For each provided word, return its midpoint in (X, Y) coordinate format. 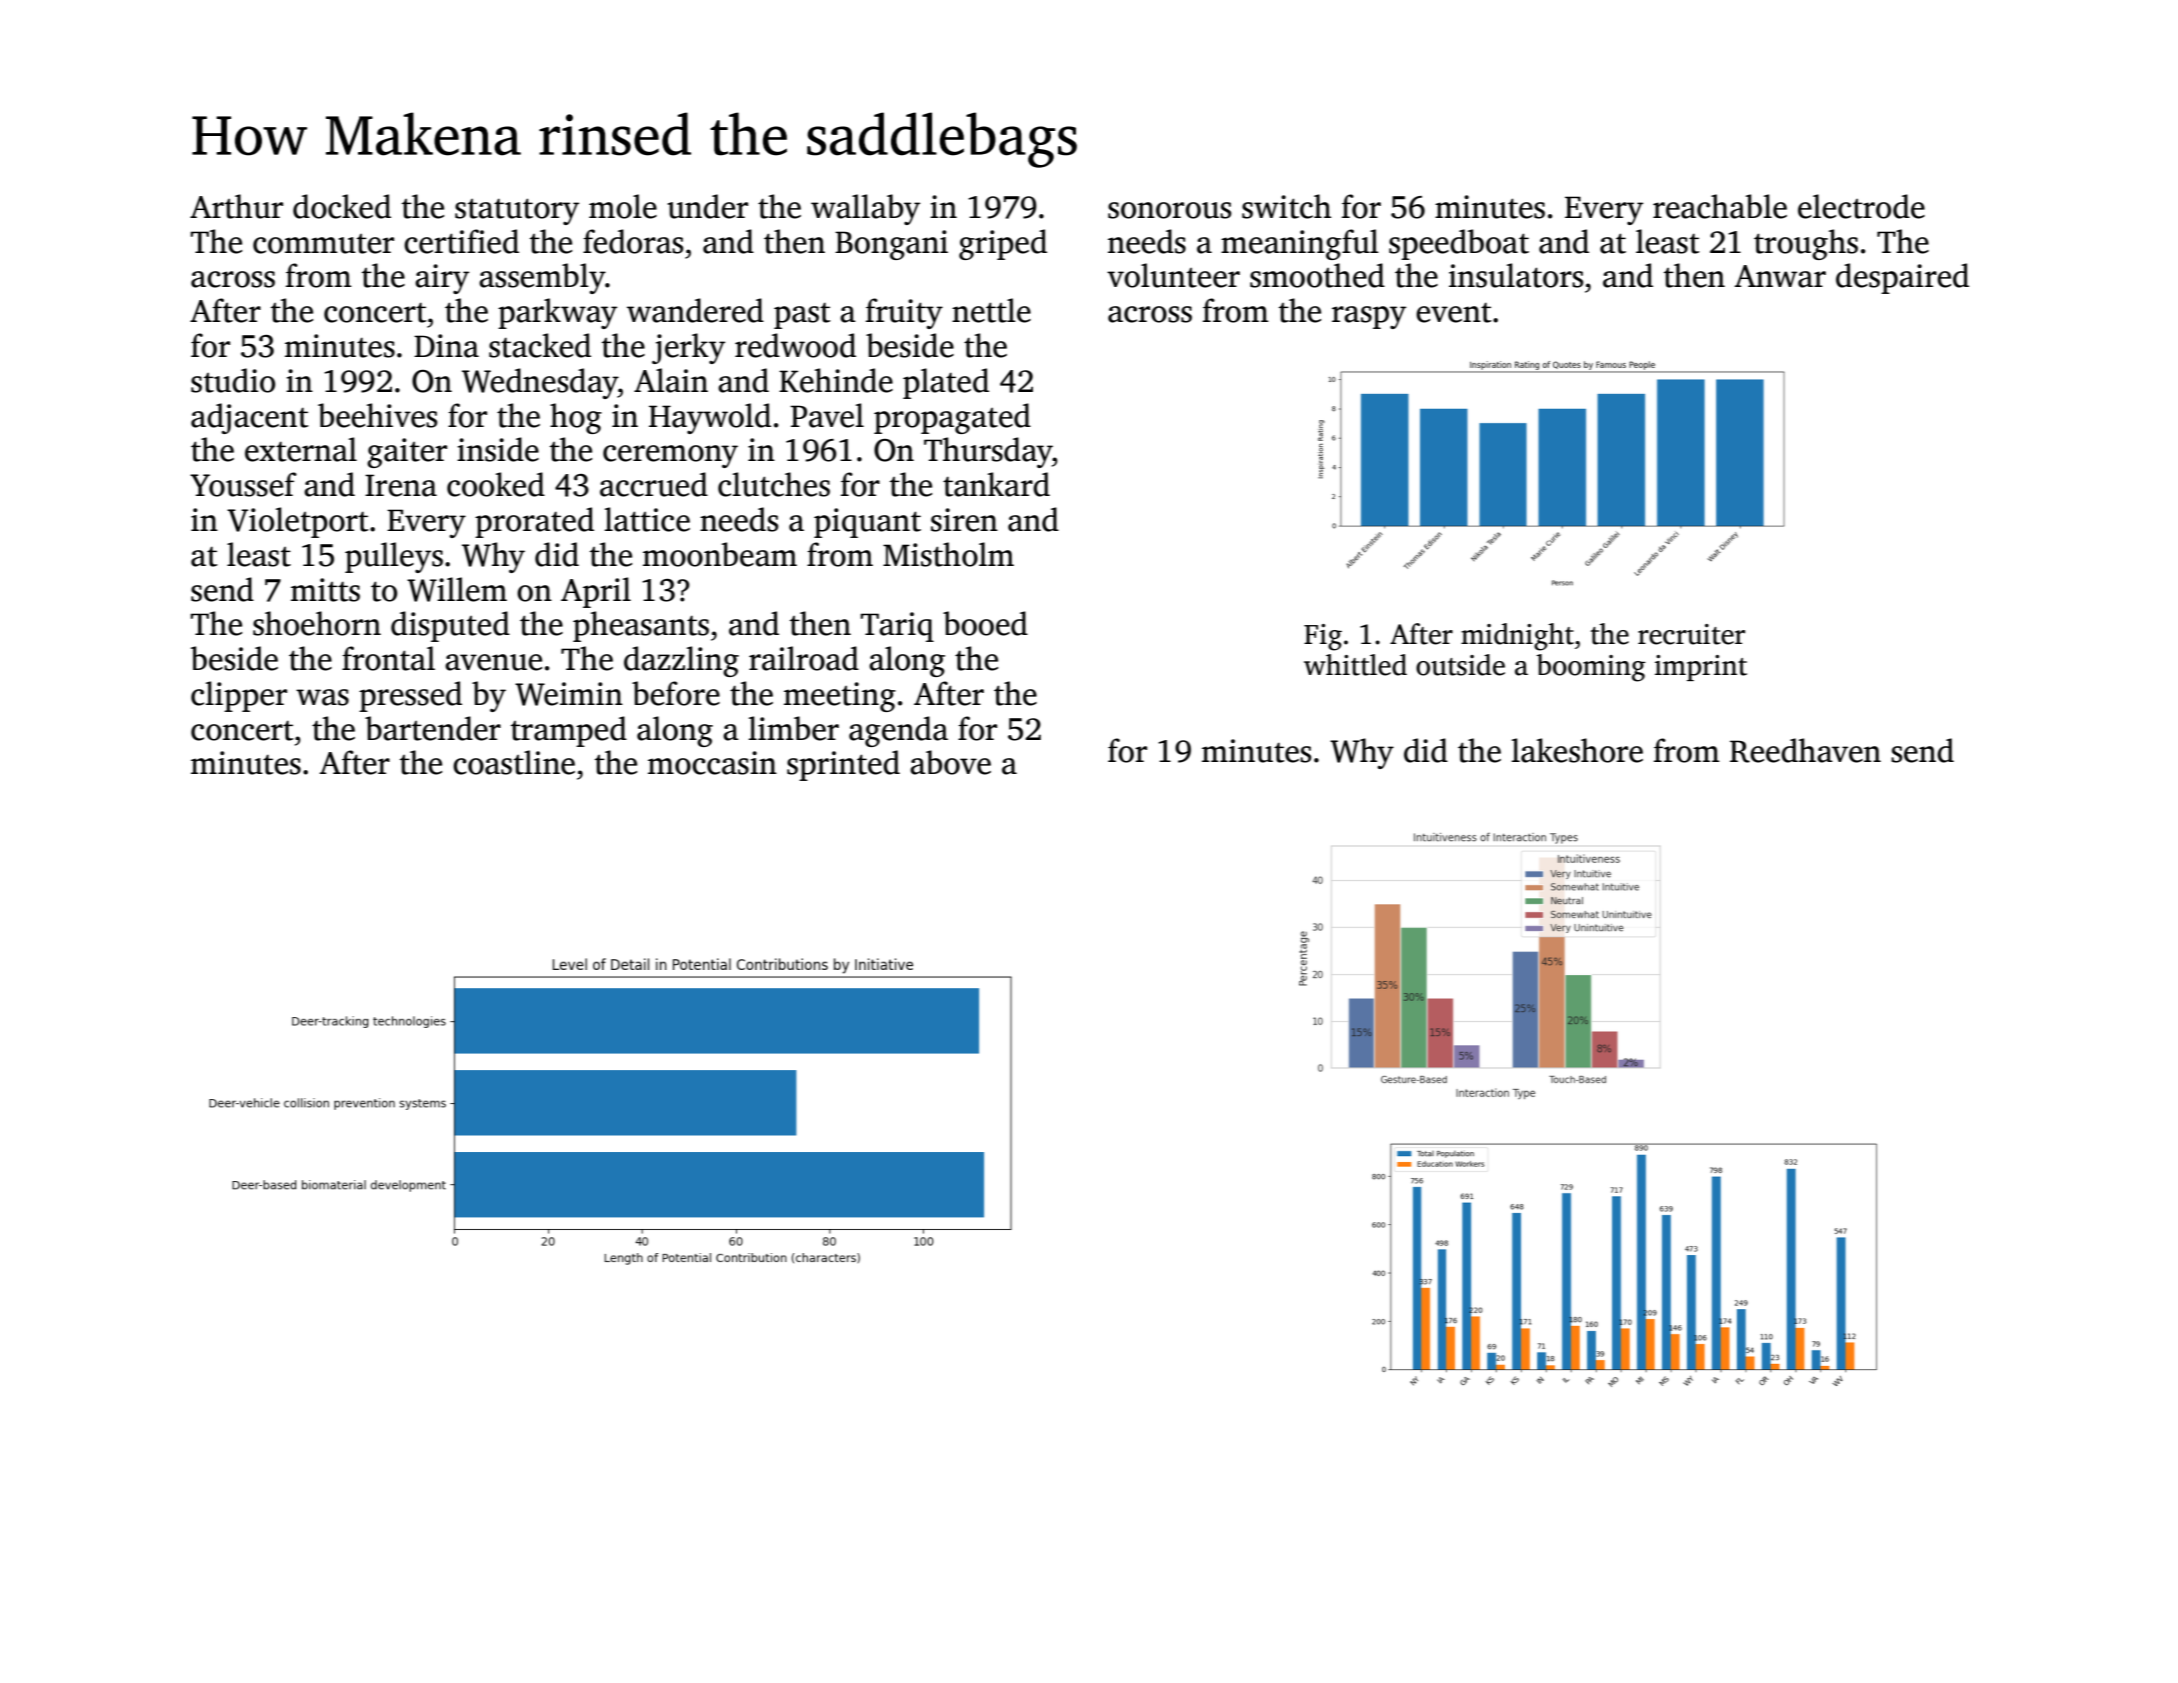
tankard (996, 484)
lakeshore (1577, 750)
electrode (1861, 206)
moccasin (712, 763)
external (301, 449)
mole (623, 206)
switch (1286, 206)
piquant (867, 523)
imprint (1701, 668)
